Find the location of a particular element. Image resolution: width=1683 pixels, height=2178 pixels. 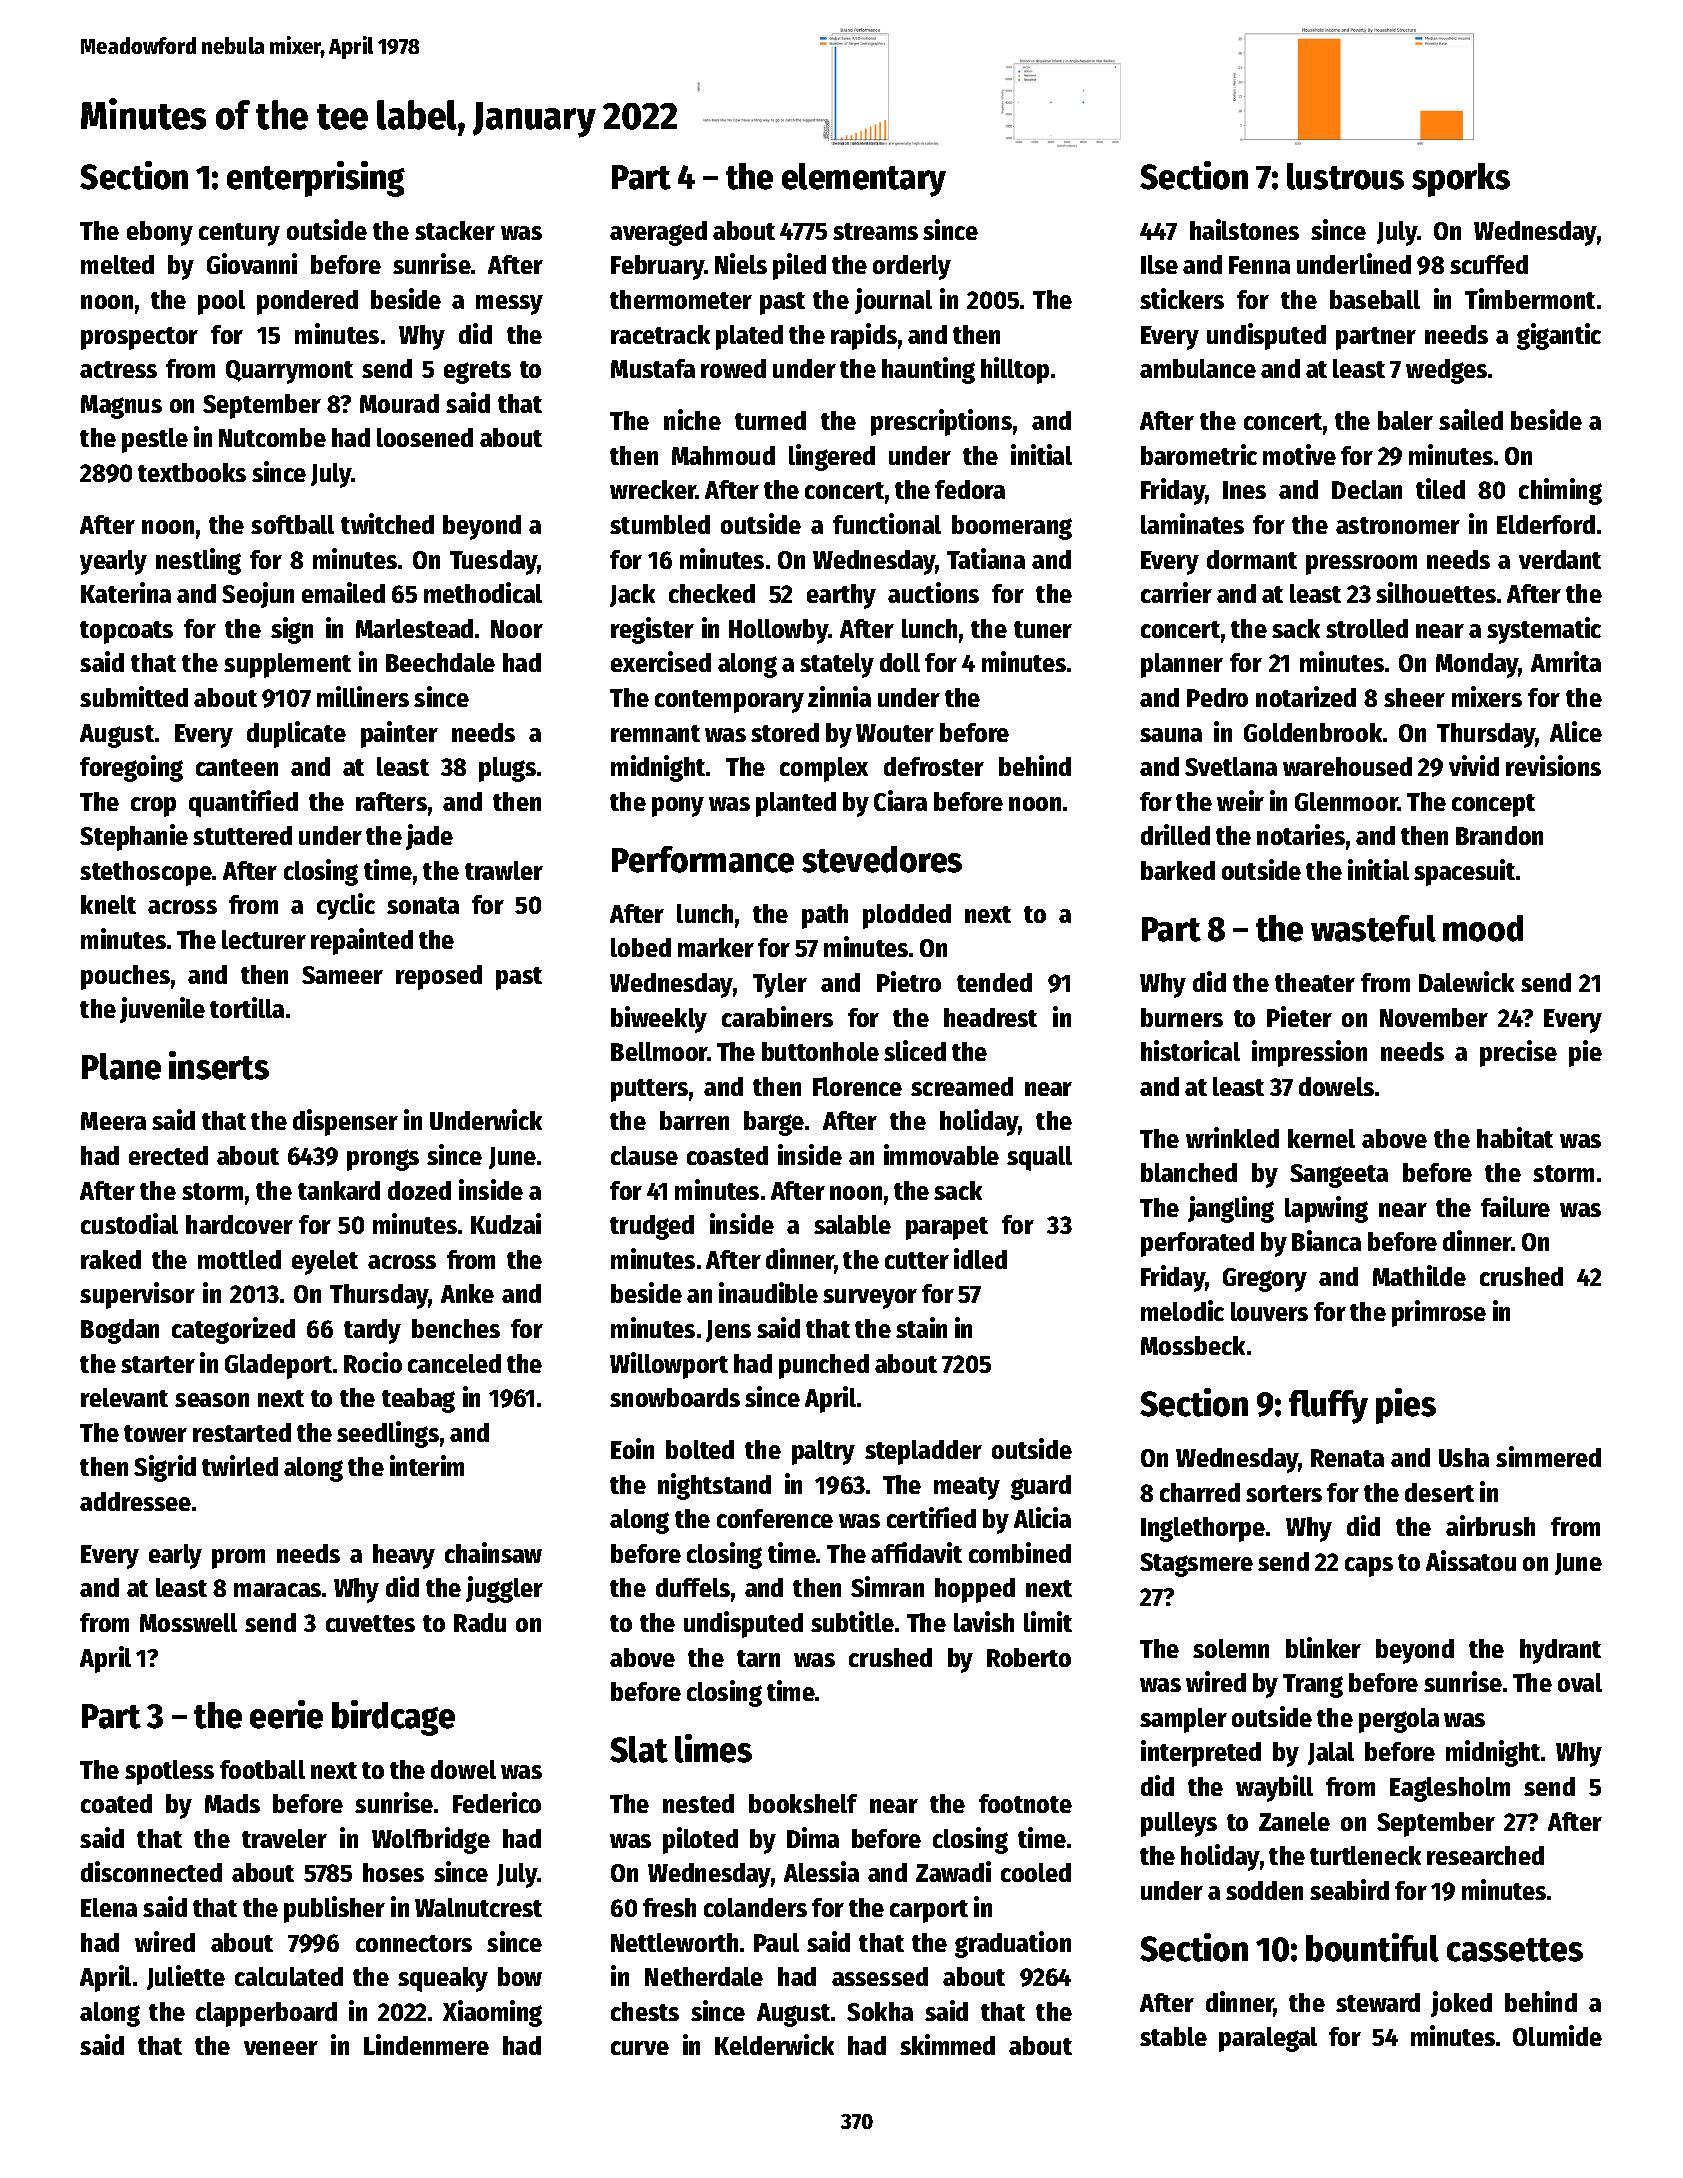

duplicate is located at coordinates (296, 734).
